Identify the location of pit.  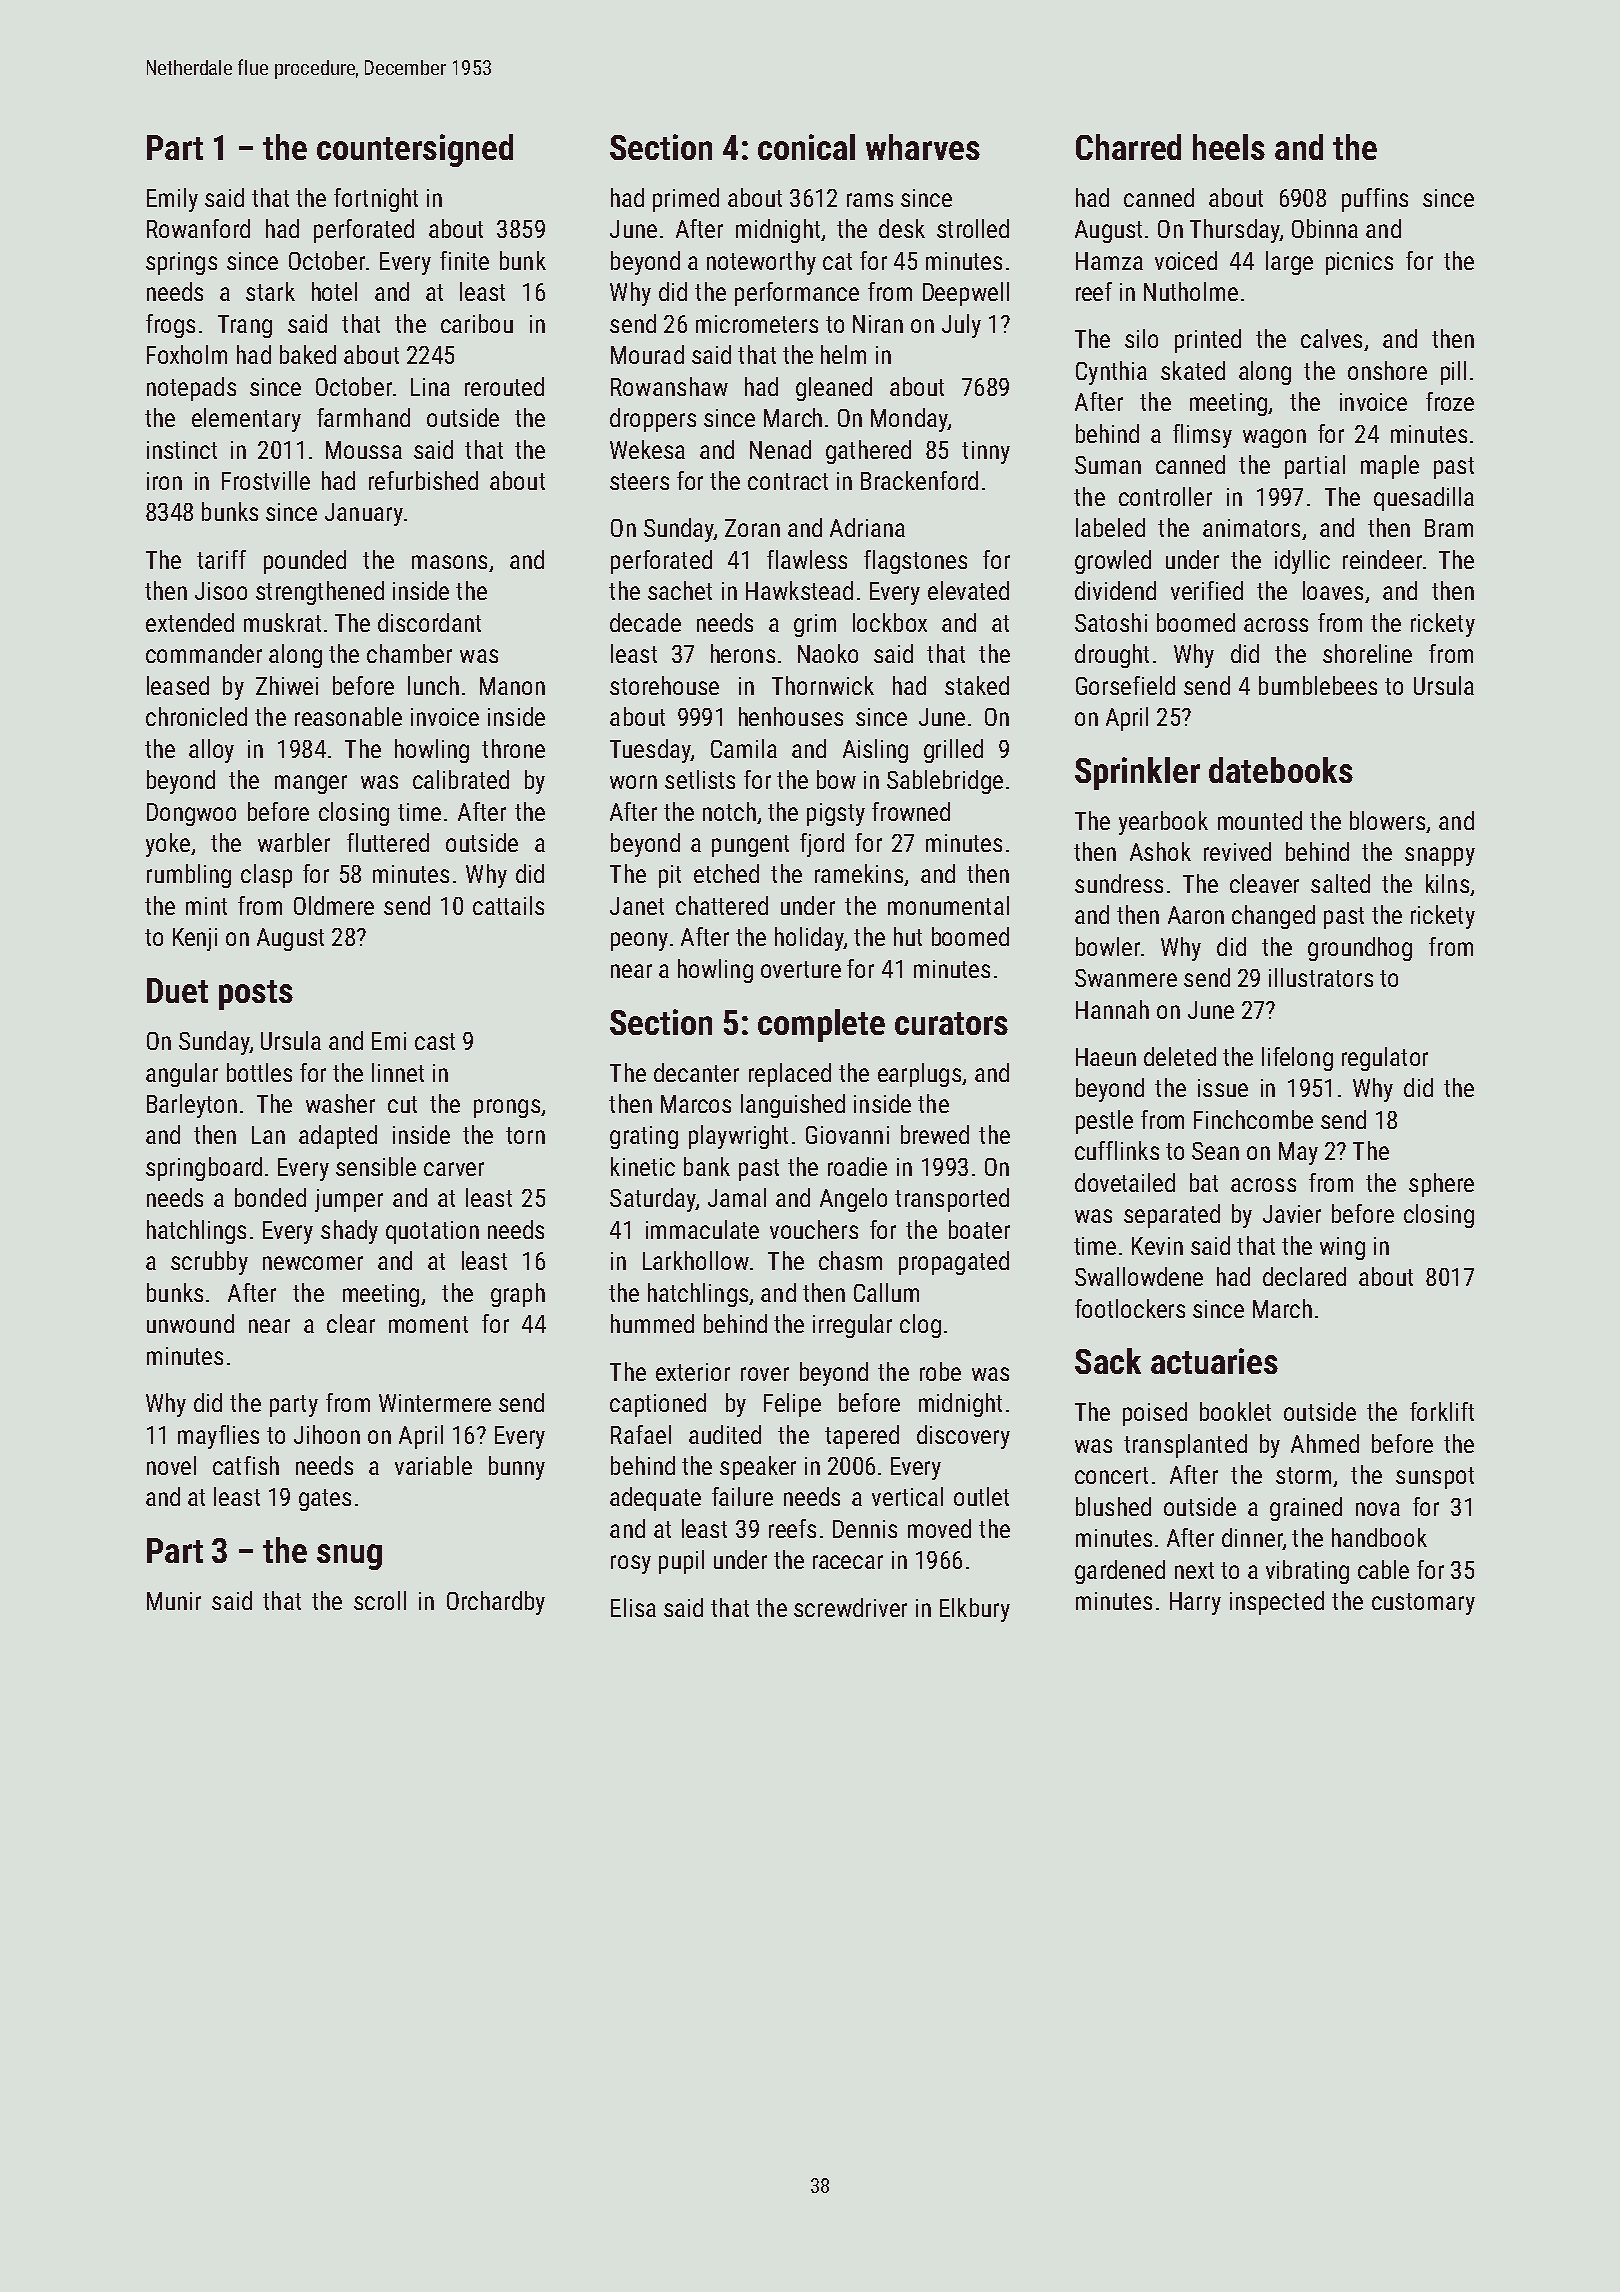
(670, 876).
